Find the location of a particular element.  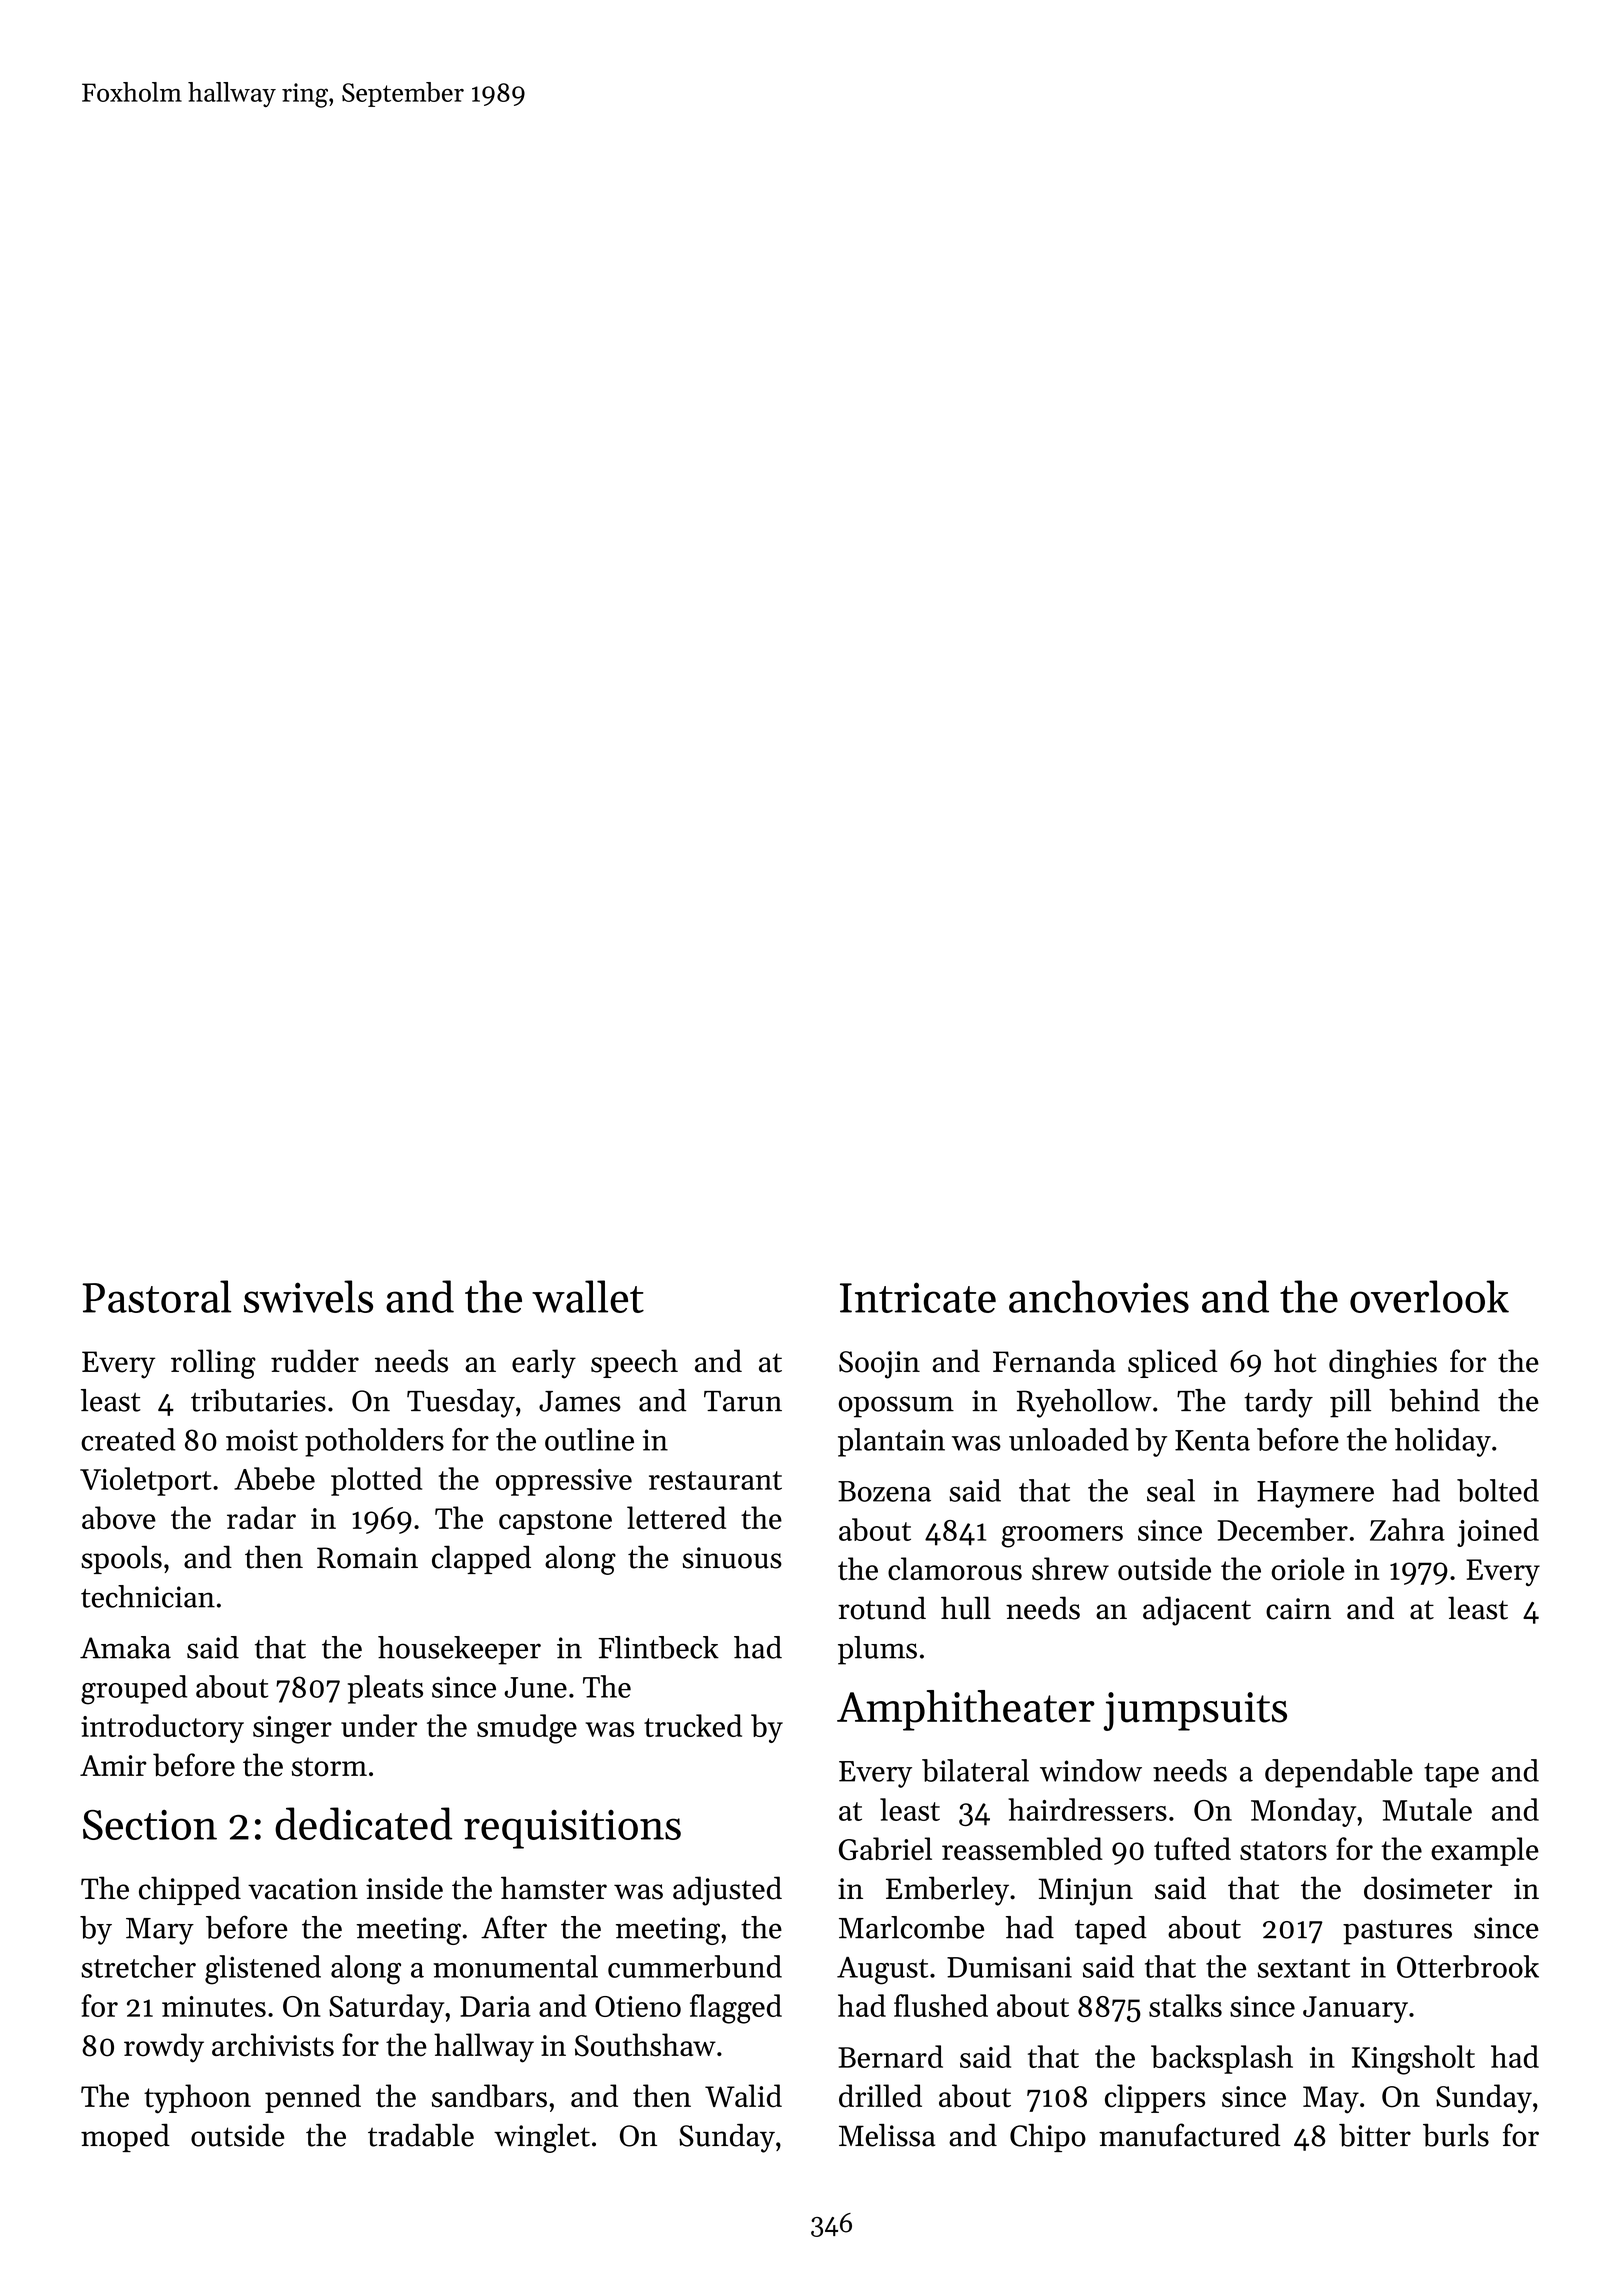

Tarun is located at coordinates (743, 1401).
